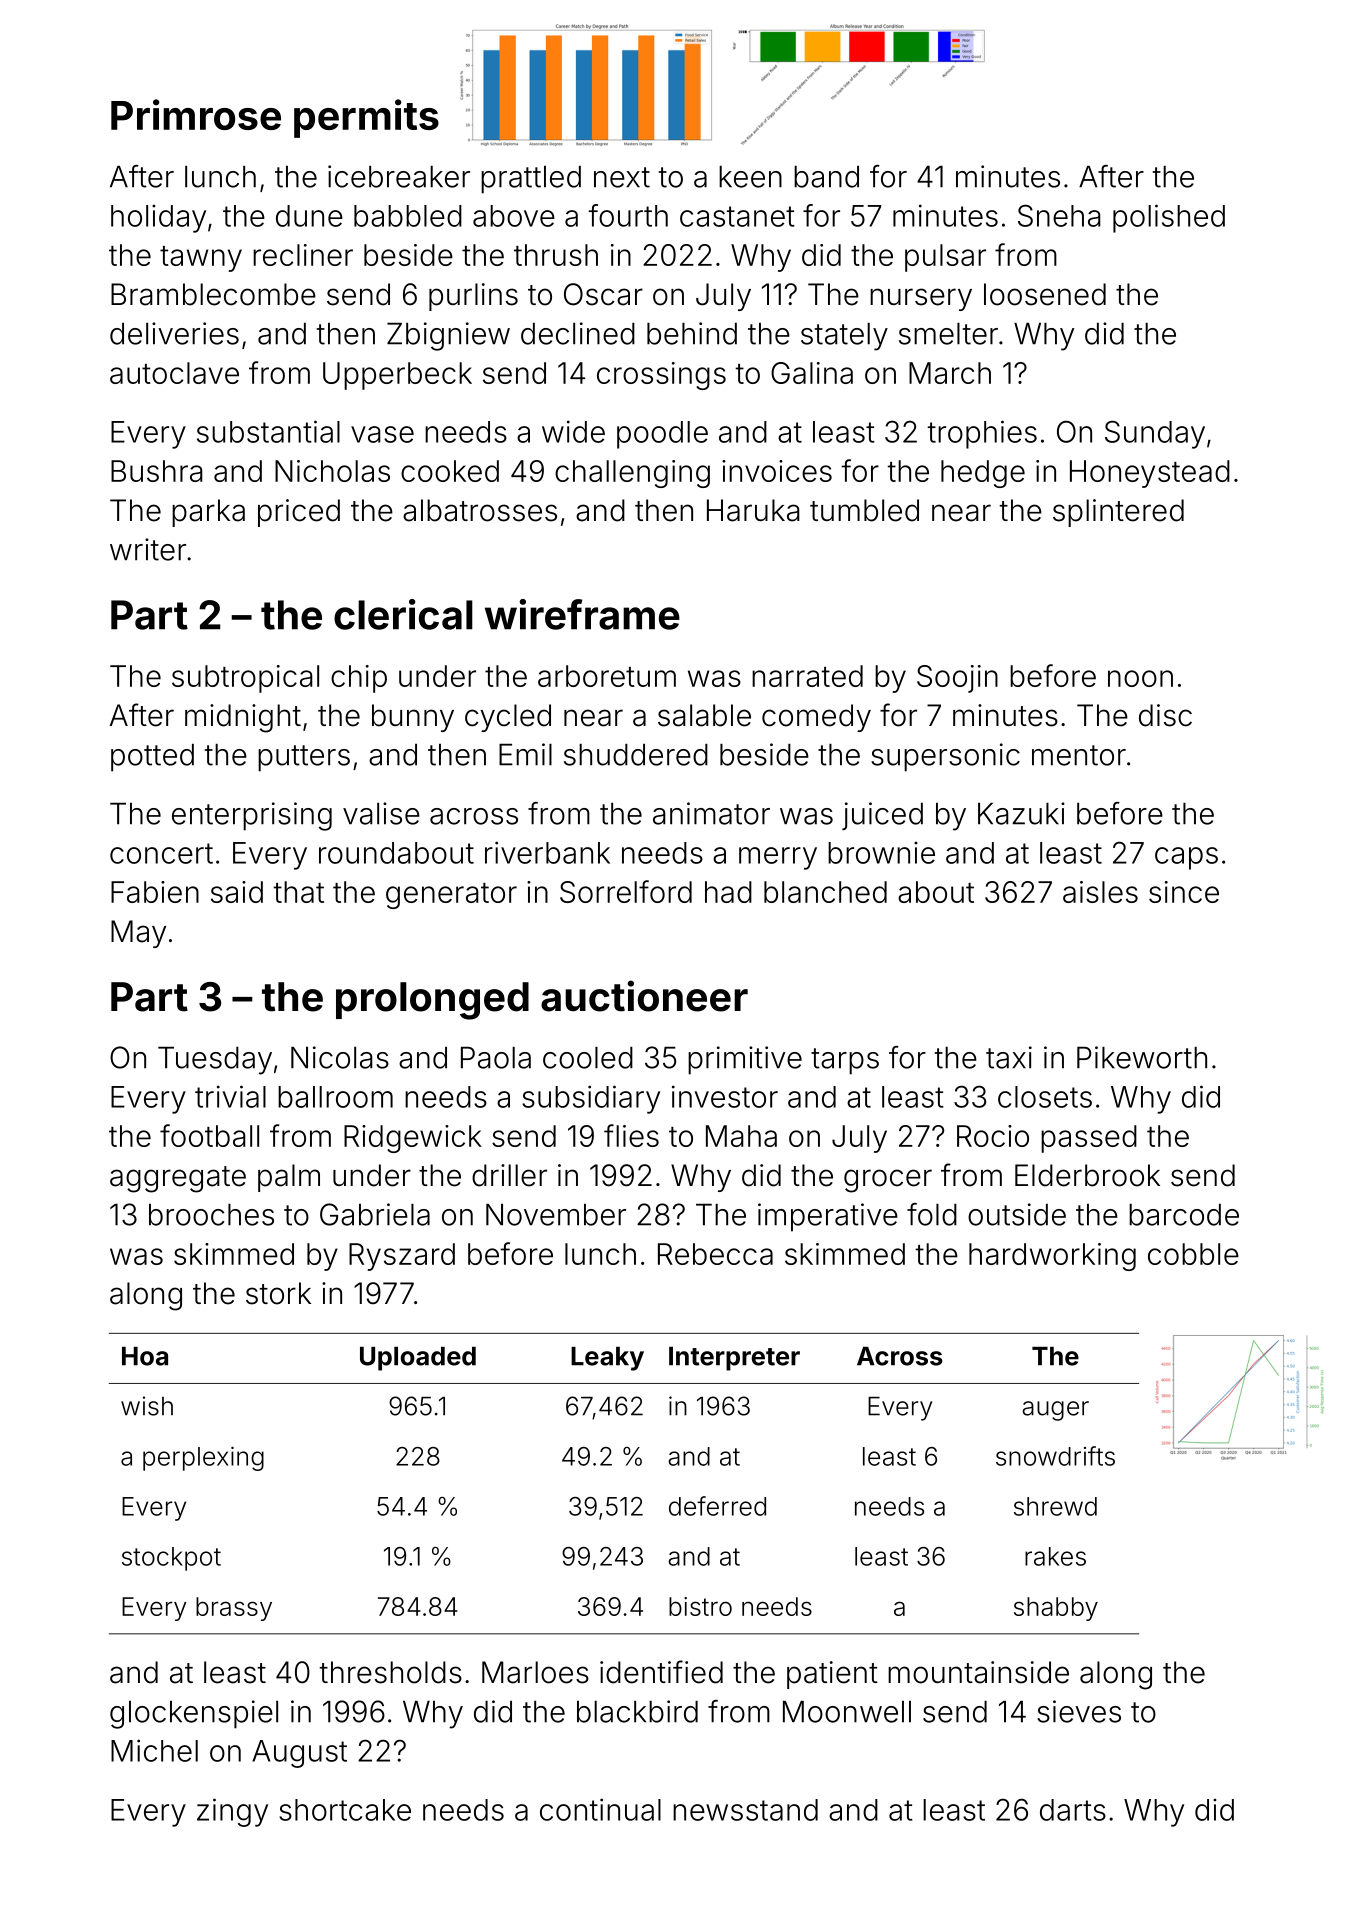  What do you see at coordinates (390, 1672) in the image?
I see `thresholds` at bounding box center [390, 1672].
